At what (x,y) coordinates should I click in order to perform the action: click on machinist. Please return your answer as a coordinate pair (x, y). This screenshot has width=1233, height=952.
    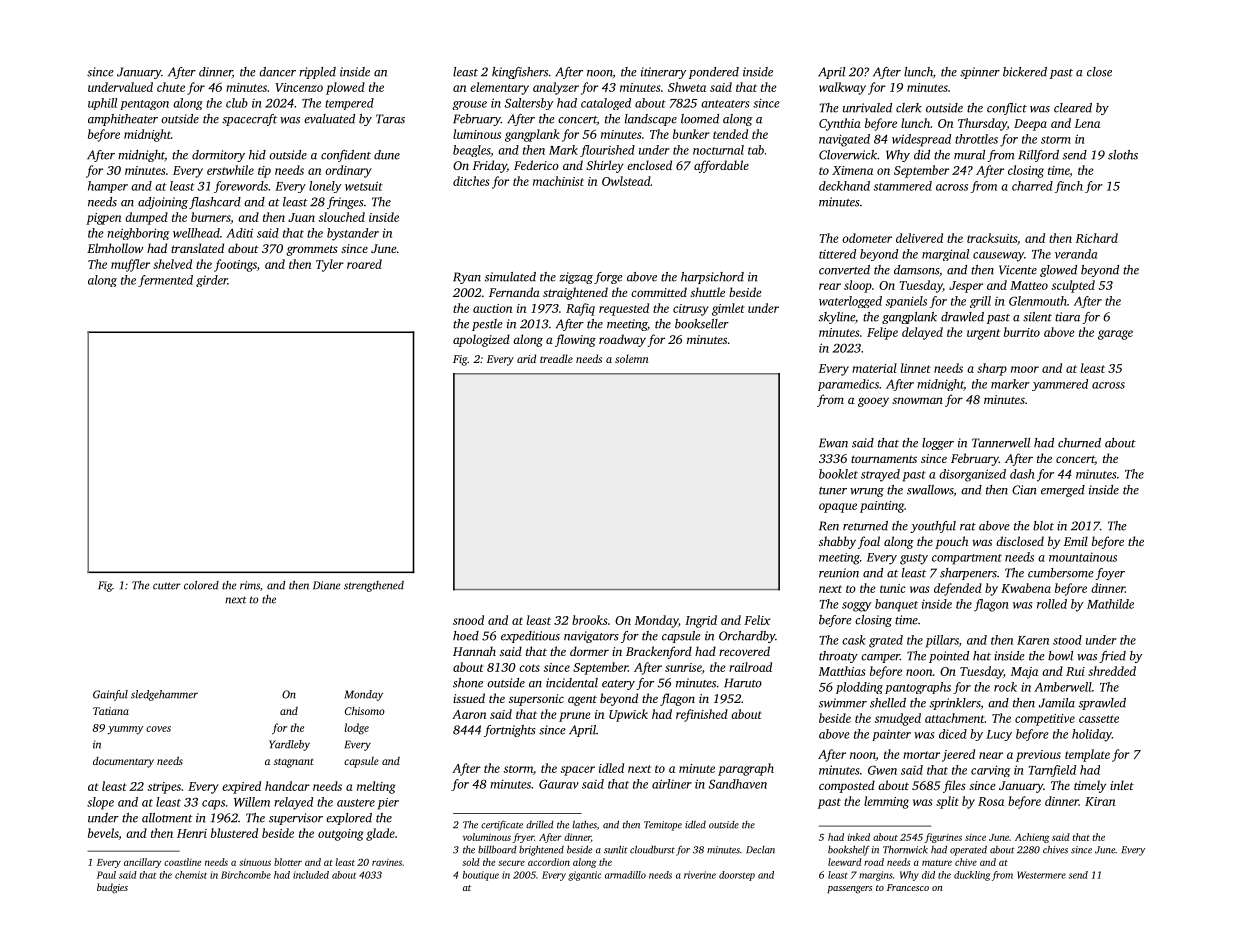
    Looking at the image, I should click on (558, 181).
